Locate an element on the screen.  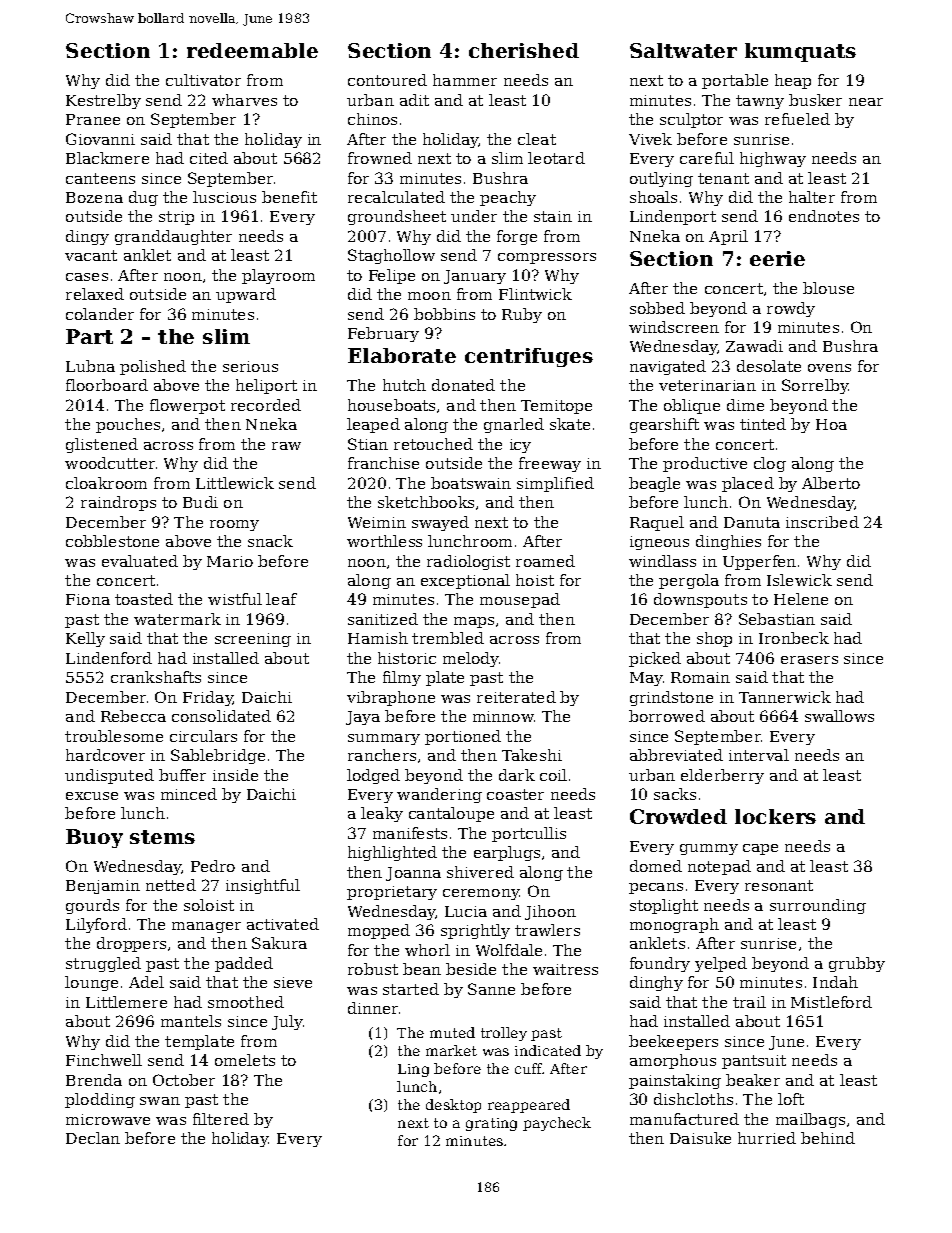
kumquats is located at coordinates (800, 52).
